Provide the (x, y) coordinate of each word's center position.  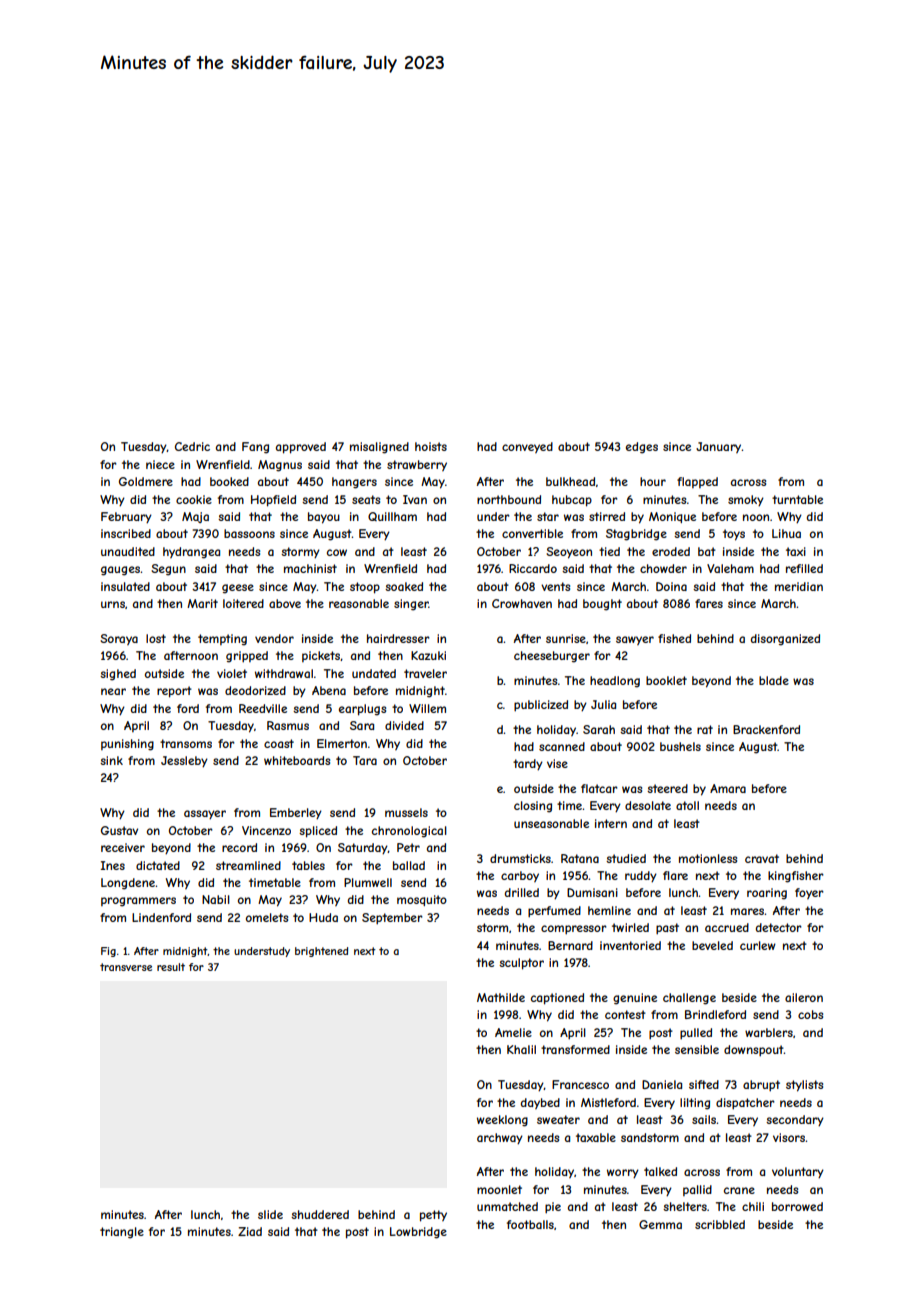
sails (704, 1119)
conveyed (527, 447)
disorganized (785, 640)
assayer (205, 815)
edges (642, 448)
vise (557, 763)
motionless (708, 858)
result (171, 967)
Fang (255, 448)
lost (156, 638)
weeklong (502, 1121)
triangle (122, 1233)
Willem (427, 708)
